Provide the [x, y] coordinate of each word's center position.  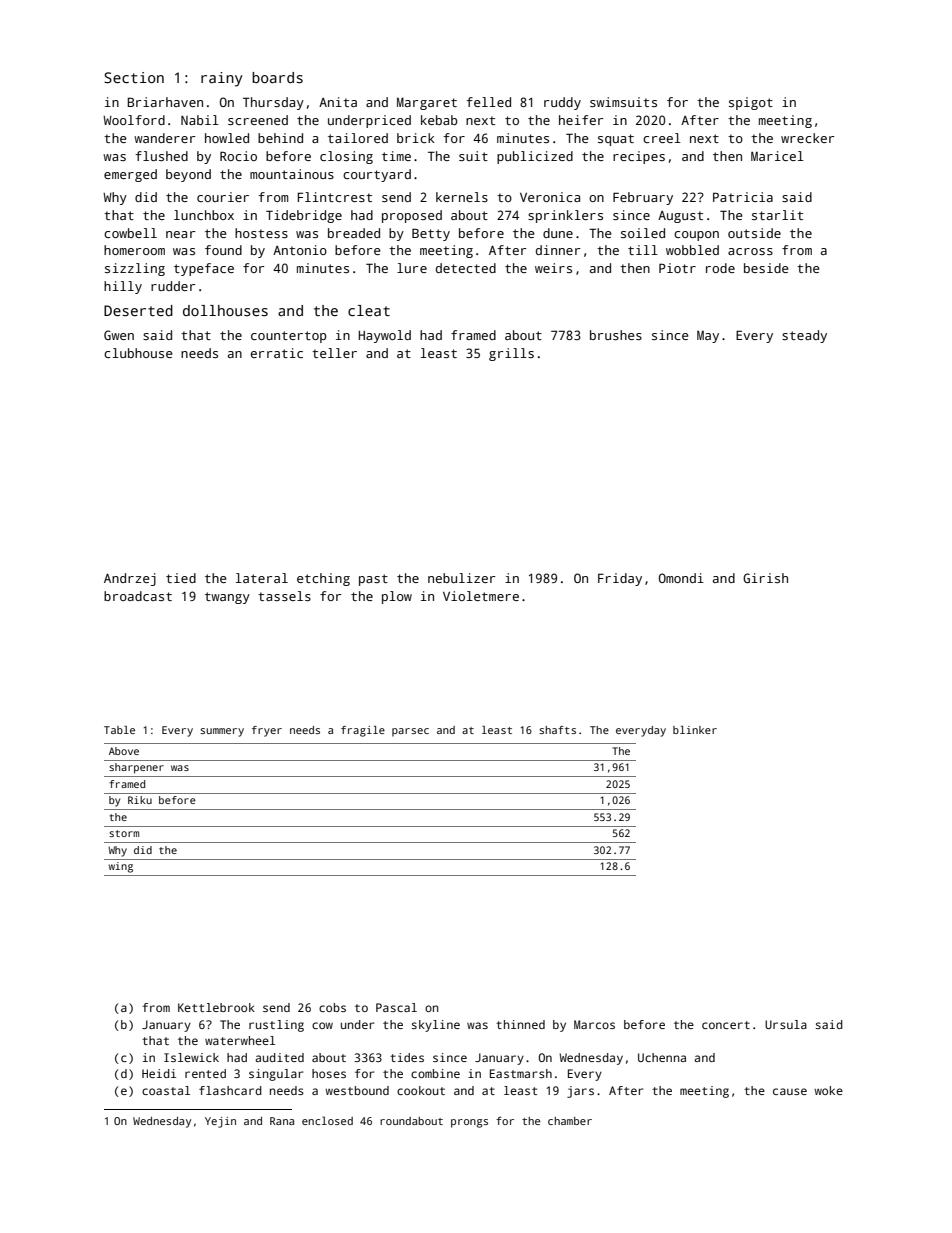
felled [488, 102]
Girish [765, 578]
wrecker [807, 138]
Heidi [159, 1073]
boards [277, 77]
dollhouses [225, 310]
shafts [557, 730]
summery [222, 732]
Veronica [550, 197]
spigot [751, 103]
